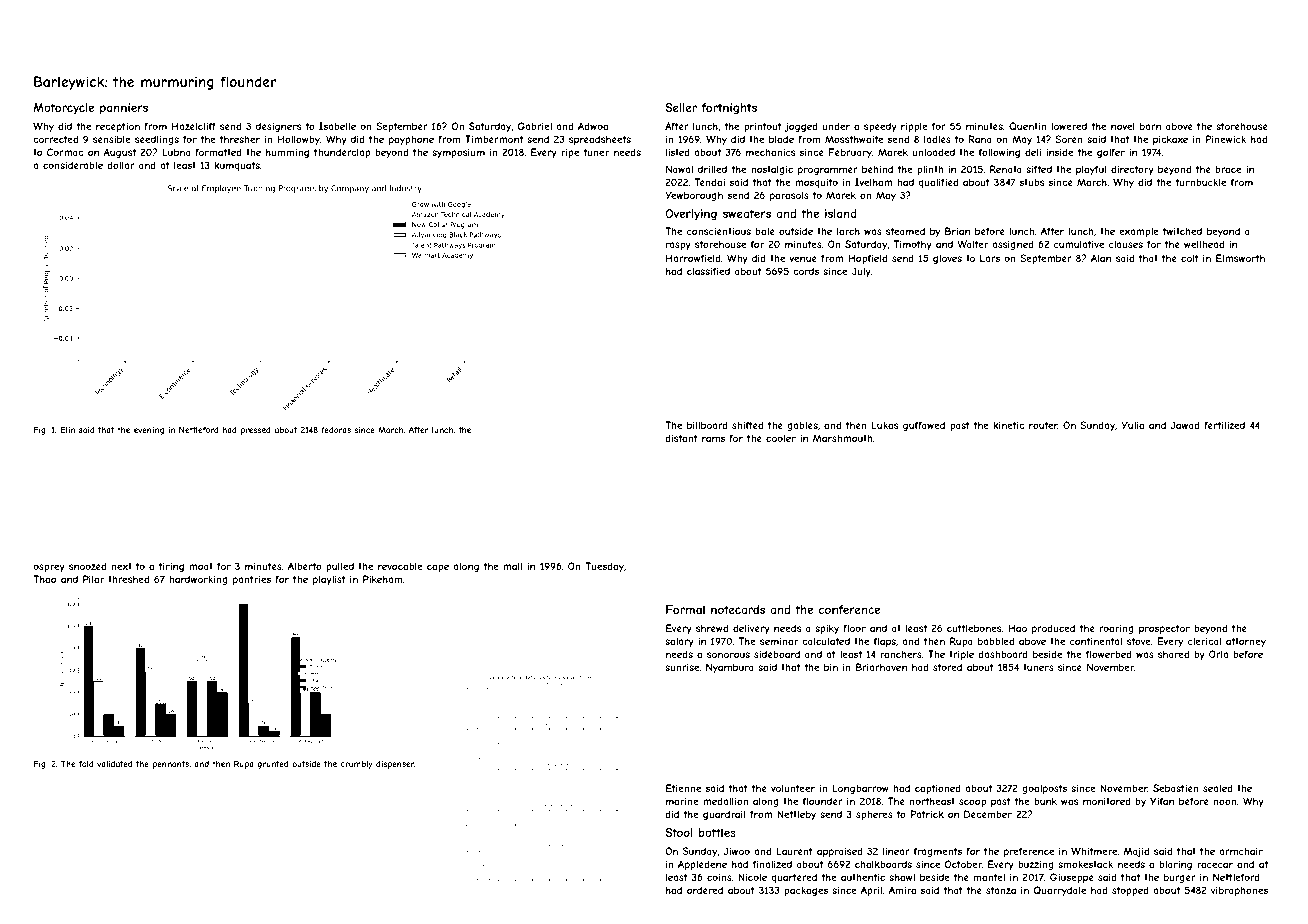 The height and width of the page is (924, 1308). What do you see at coordinates (1045, 801) in the page?
I see `bunk` at bounding box center [1045, 801].
